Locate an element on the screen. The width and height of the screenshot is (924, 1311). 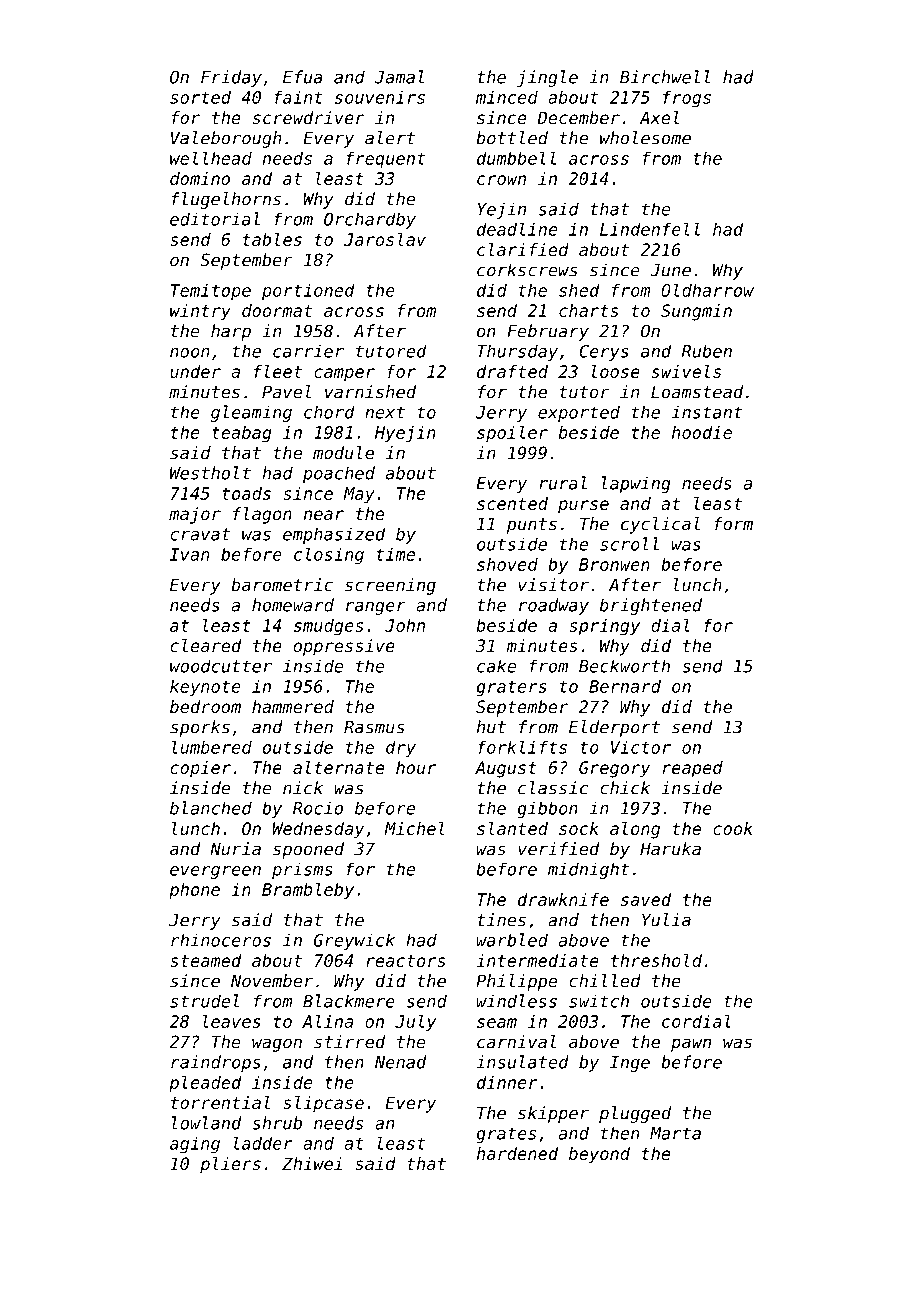
Jaroslav is located at coordinates (385, 239).
